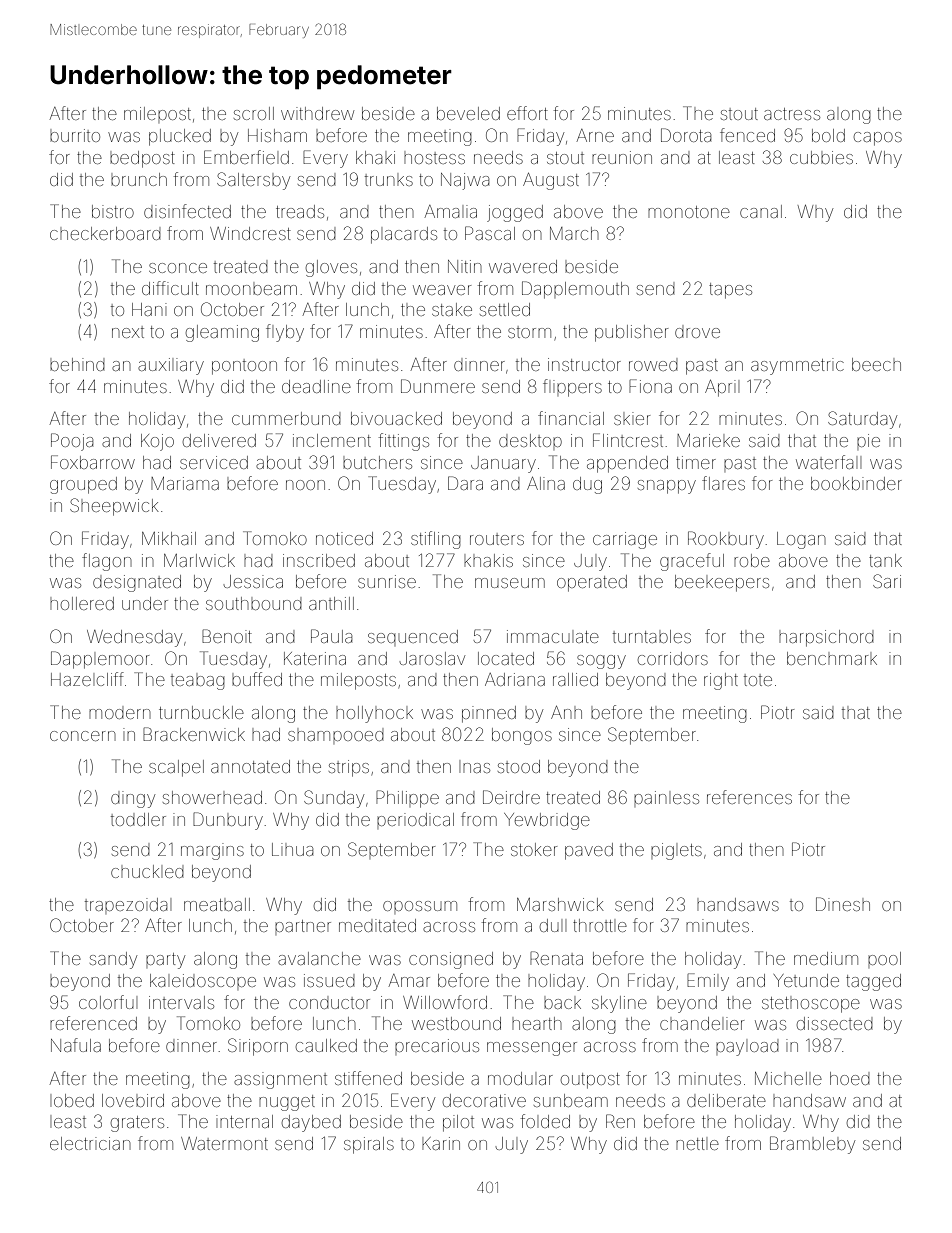 The width and height of the page is (952, 1233). Describe the element at coordinates (887, 581) in the page. I see `Sari` at that location.
